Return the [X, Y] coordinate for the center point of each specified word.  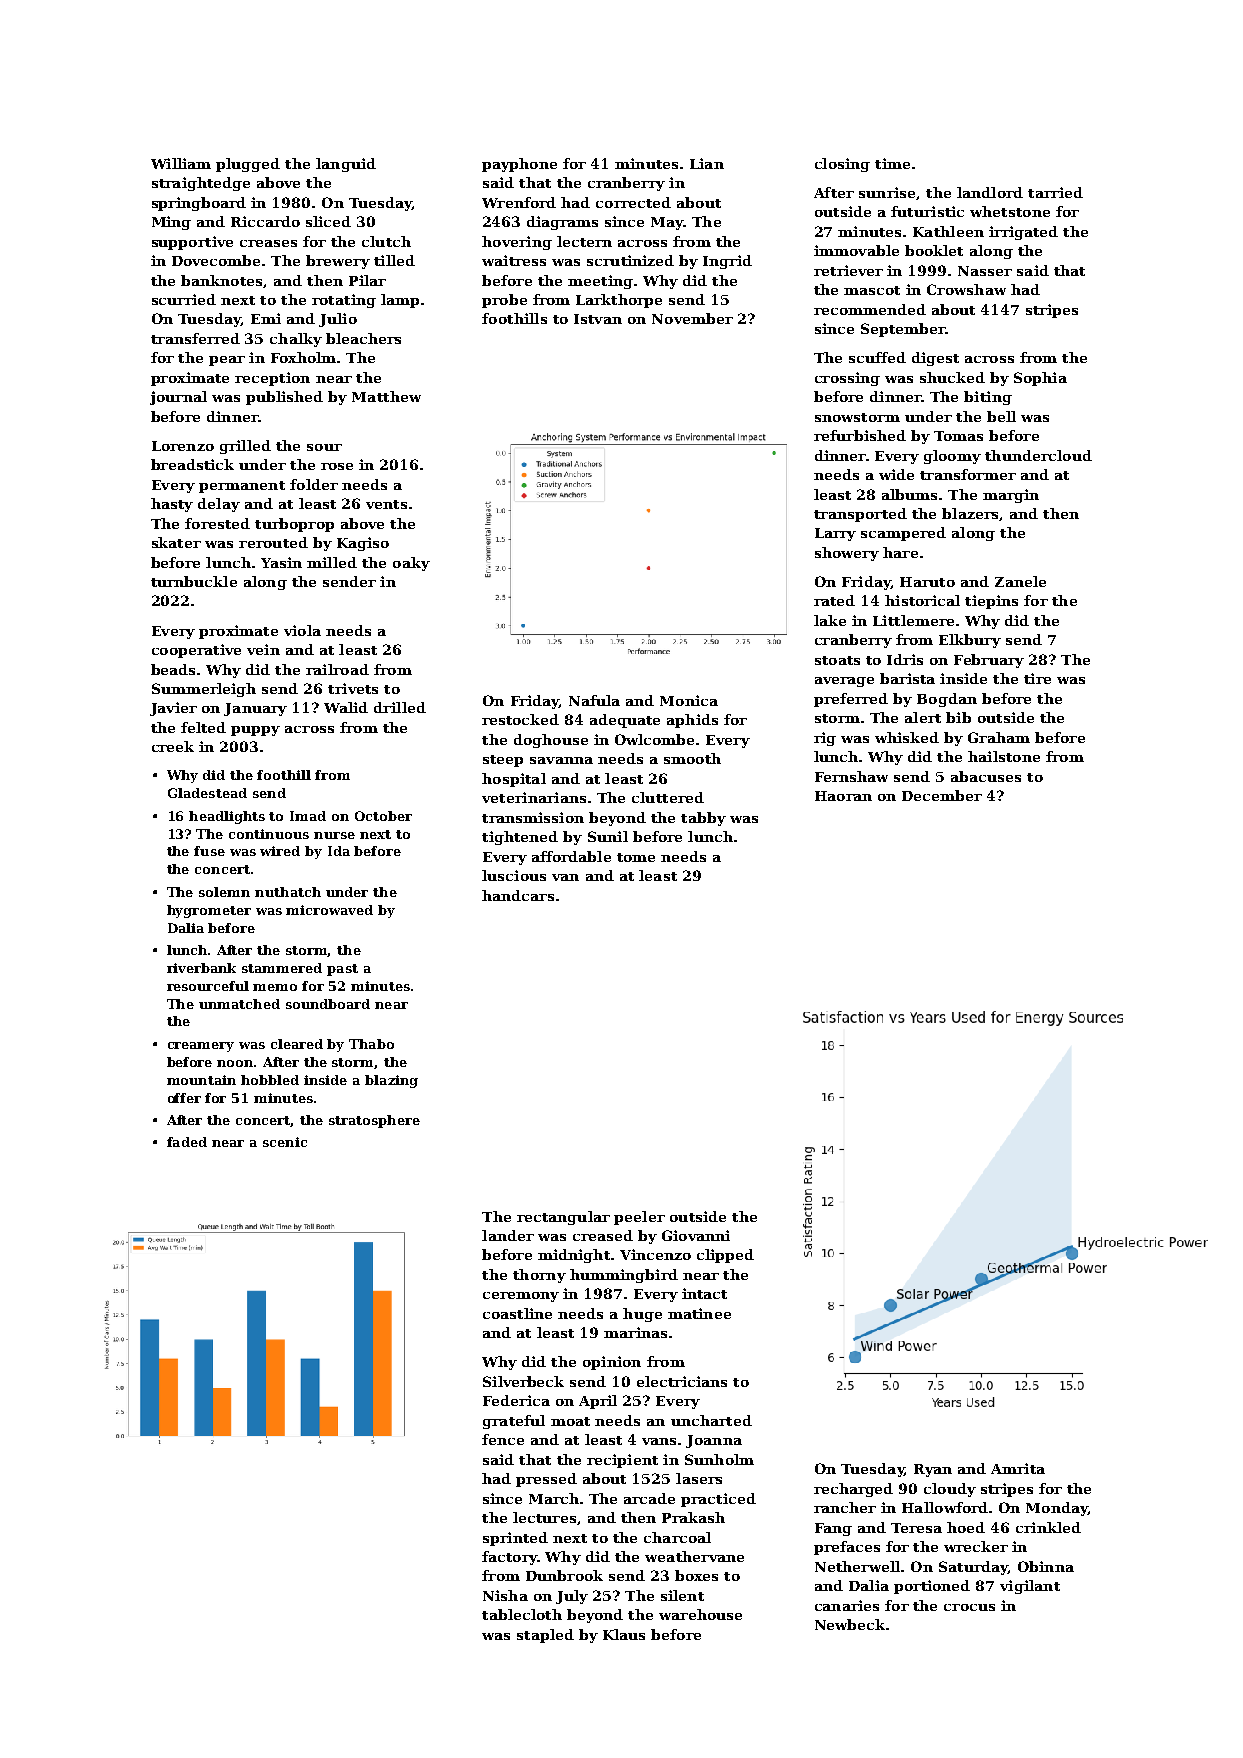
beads [173, 669]
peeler [639, 1218]
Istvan [598, 319]
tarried [1055, 192]
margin [1011, 496]
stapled [545, 1636]
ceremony [521, 1297]
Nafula [594, 700]
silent [682, 1595]
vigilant [1030, 1587]
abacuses [986, 776]
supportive [192, 243]
